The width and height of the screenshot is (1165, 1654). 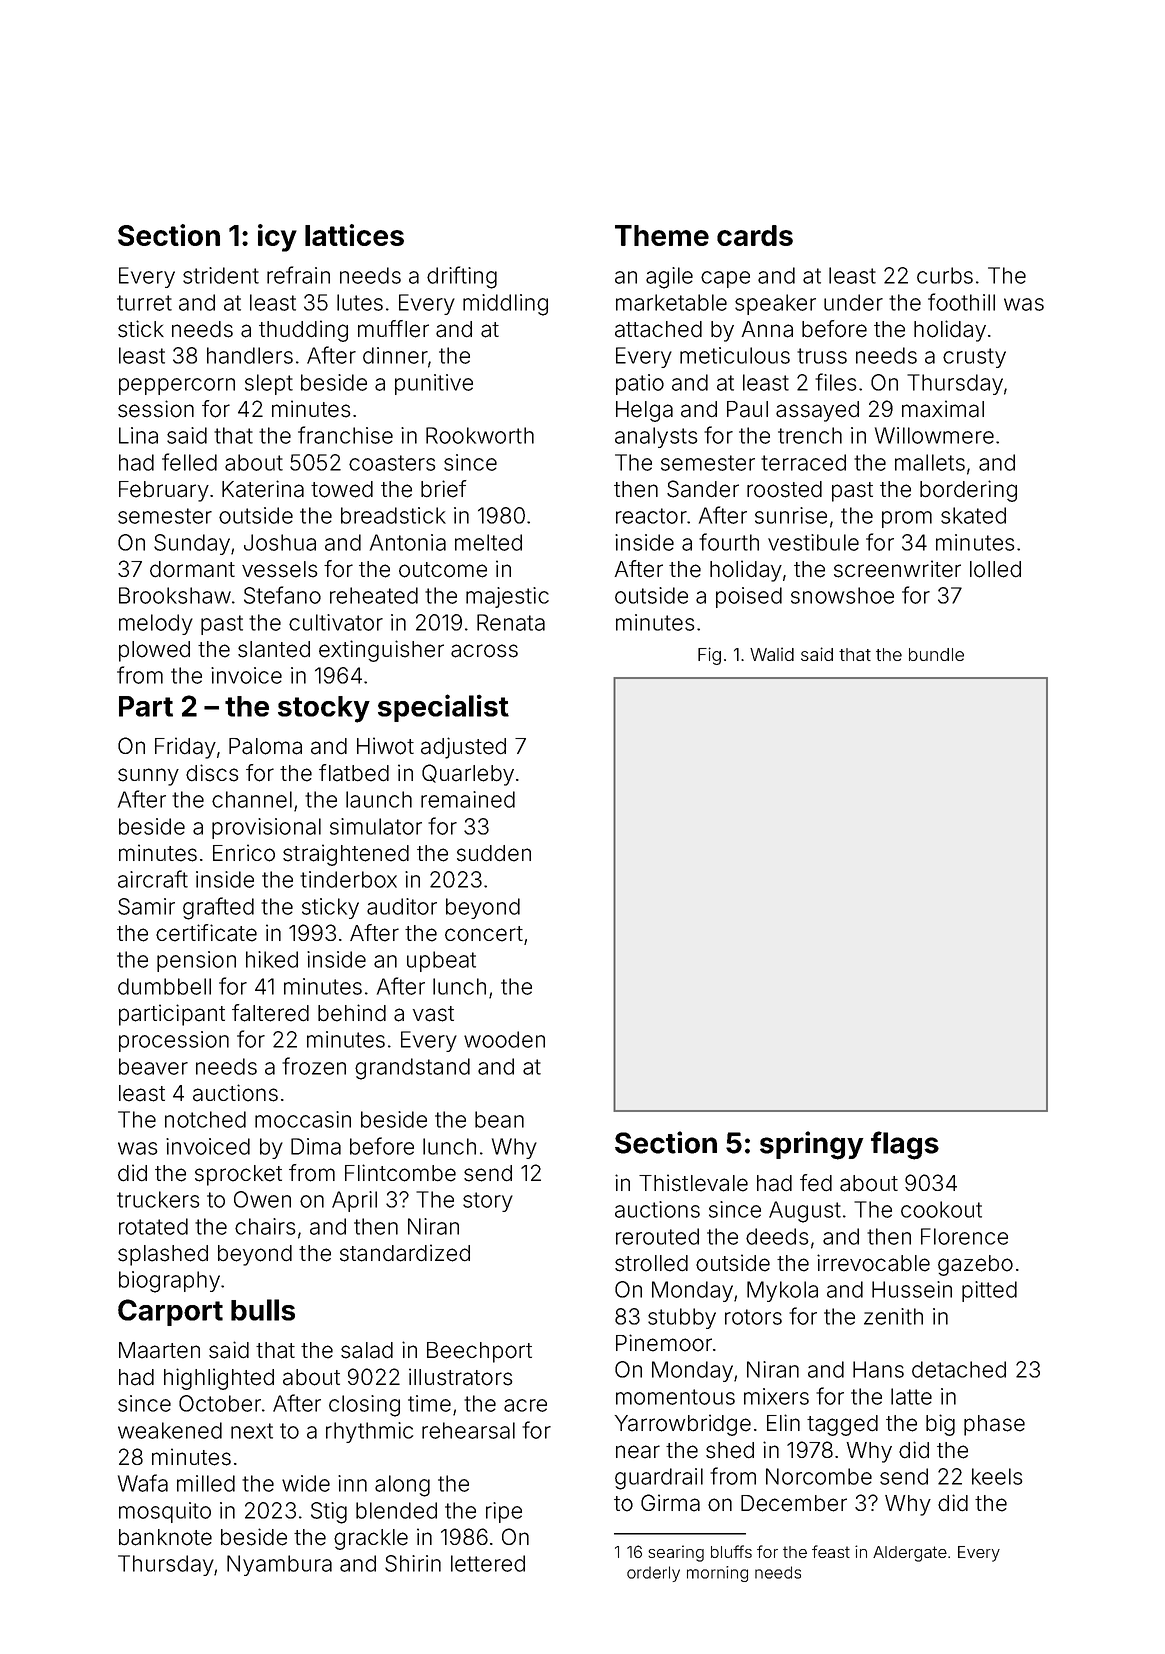 I want to click on peppercorn, so click(x=177, y=386).
